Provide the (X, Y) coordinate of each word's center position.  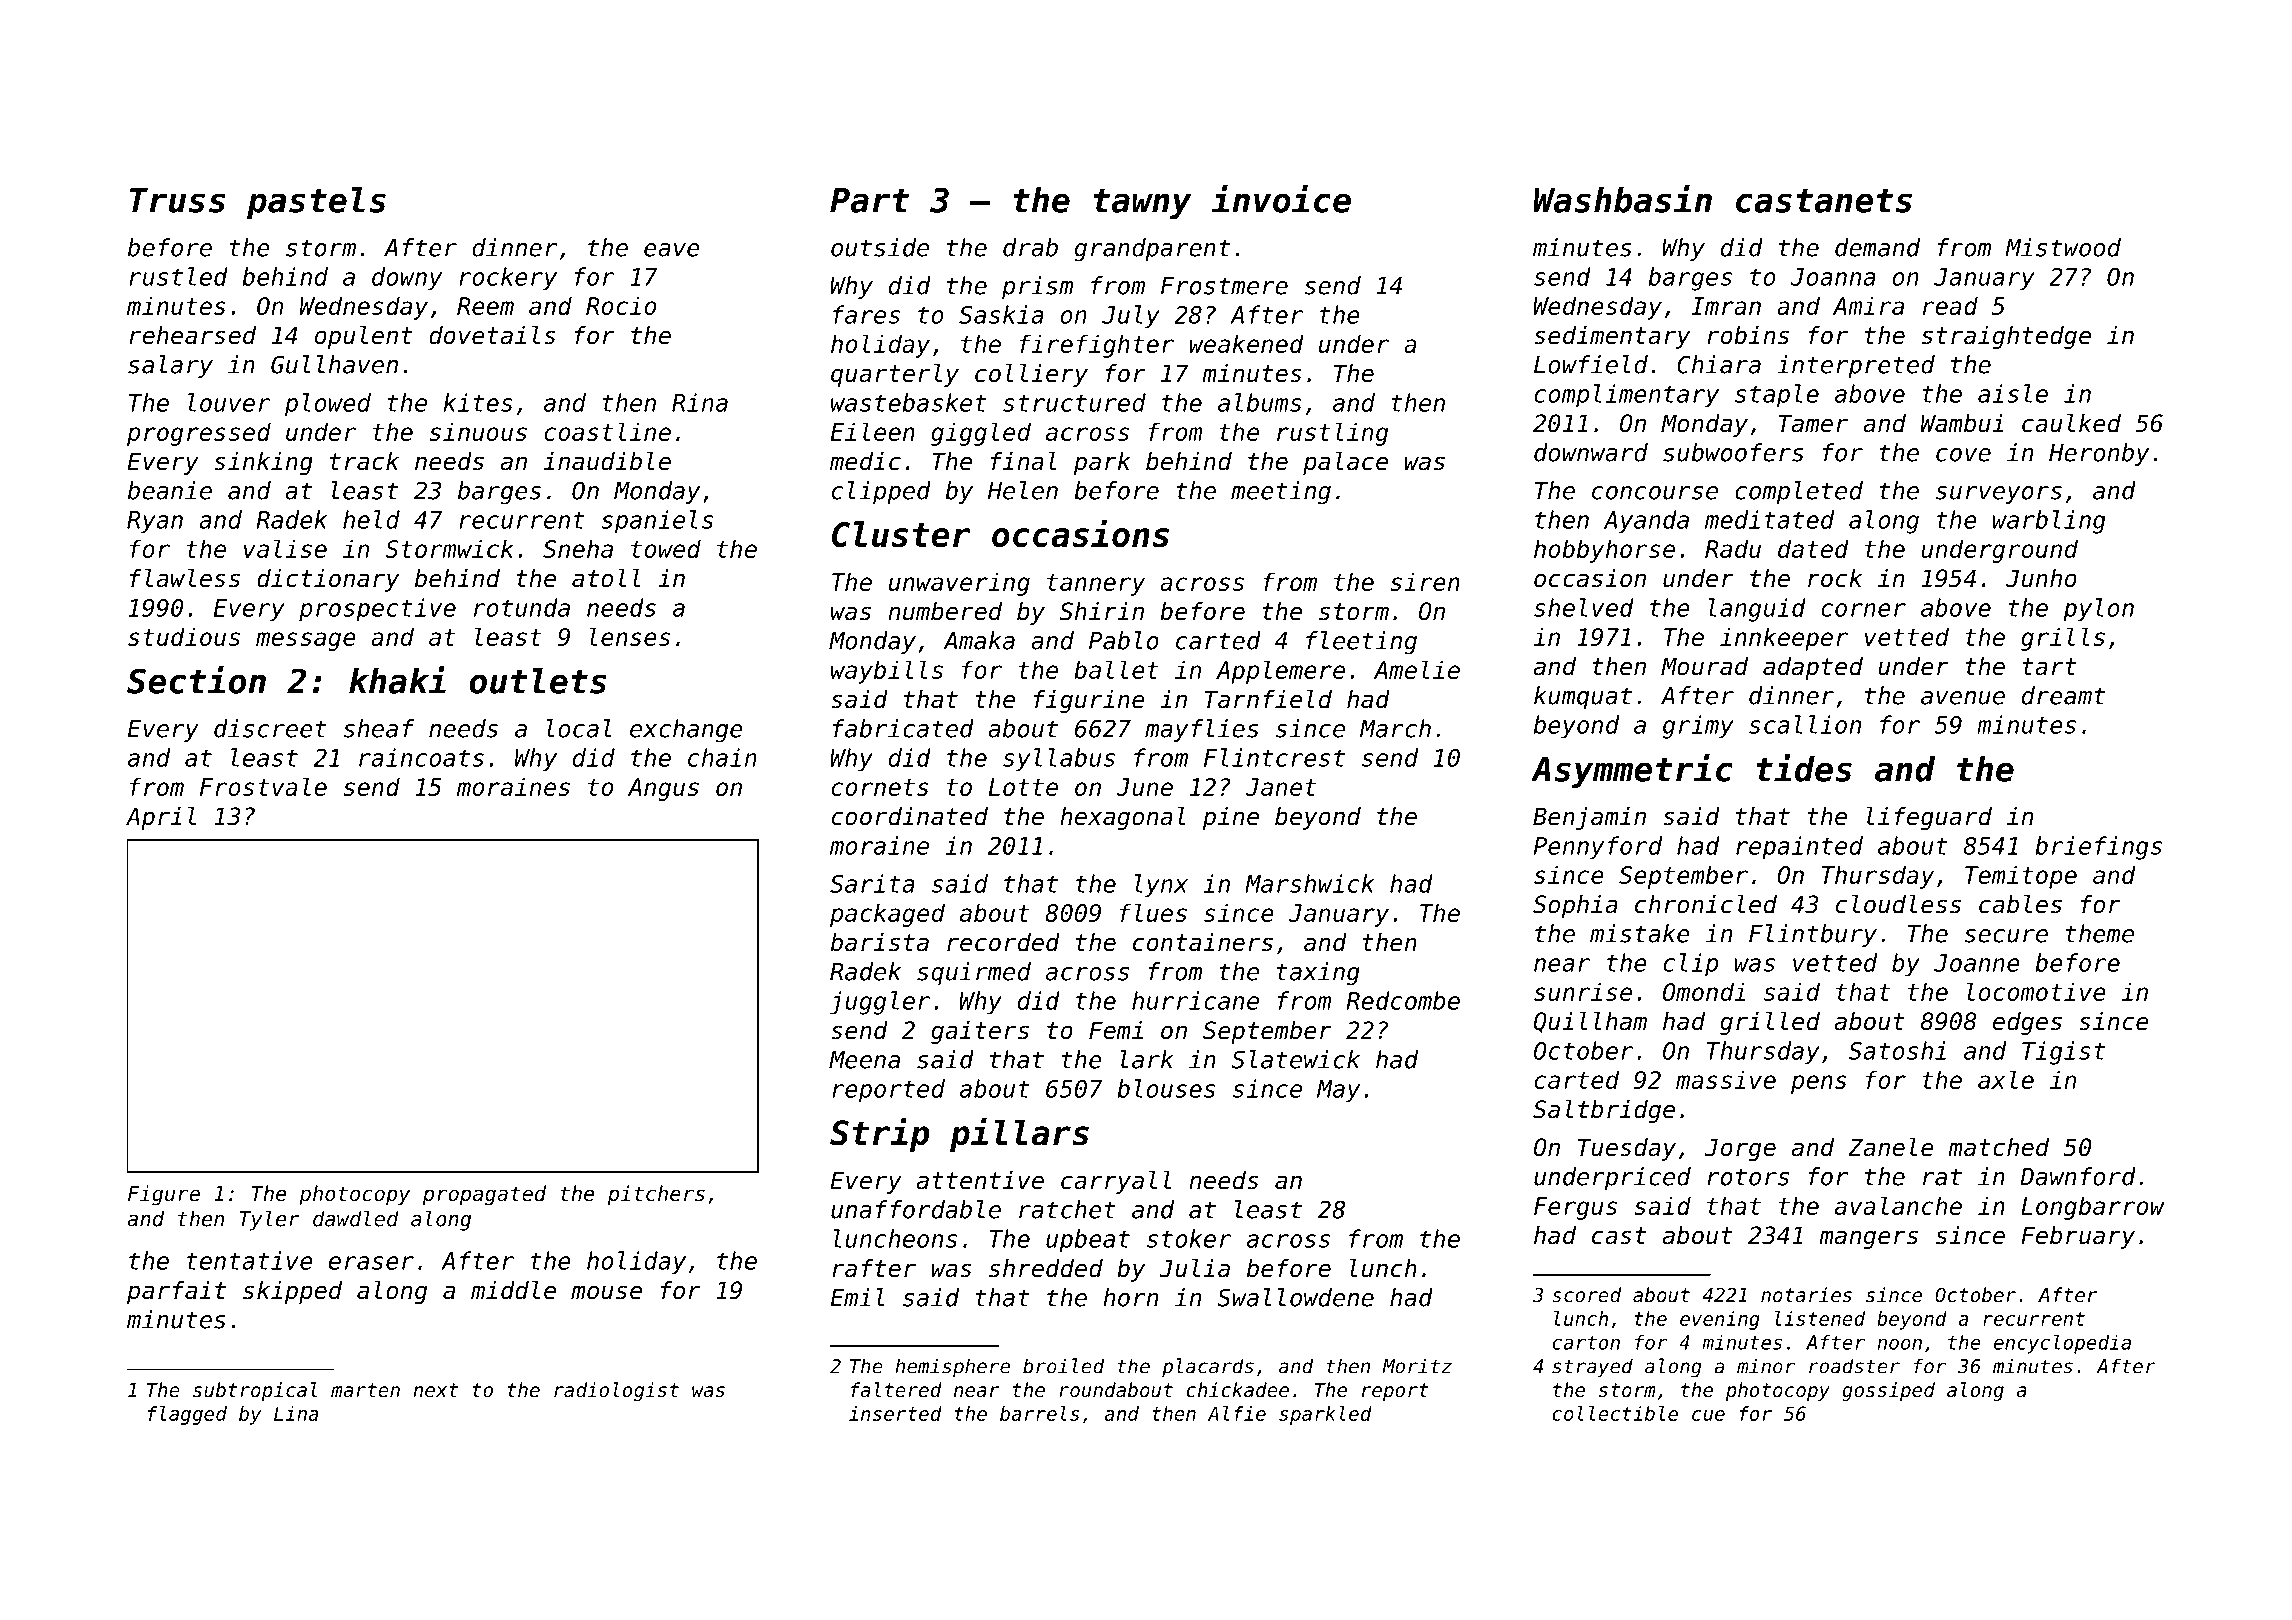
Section (196, 680)
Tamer (1813, 423)
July (1131, 317)
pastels (316, 203)
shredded (1046, 1268)
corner (1863, 610)
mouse (606, 1292)
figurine (1089, 701)
